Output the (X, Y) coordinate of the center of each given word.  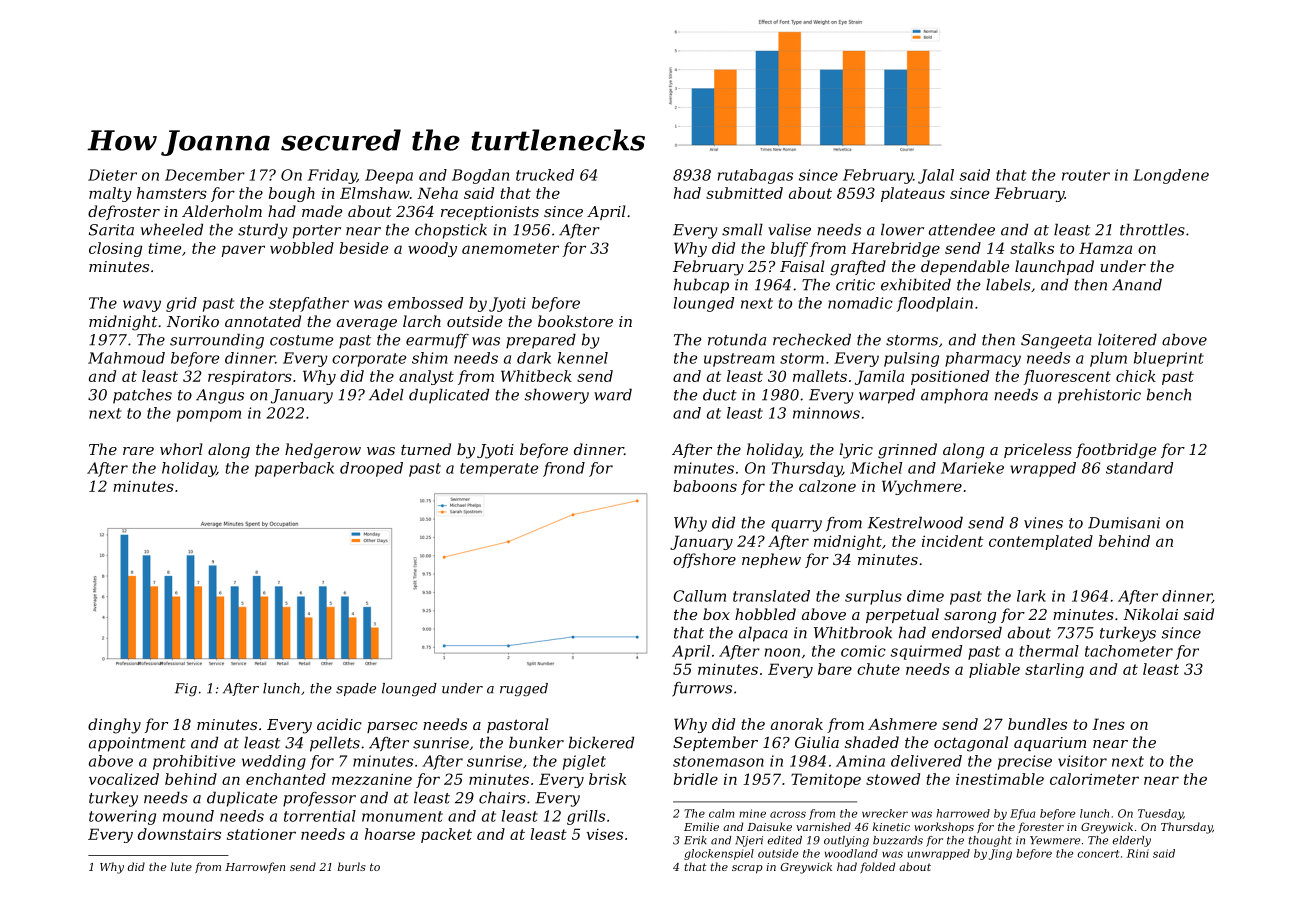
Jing (1000, 854)
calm (721, 813)
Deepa (389, 176)
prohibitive (194, 762)
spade (356, 689)
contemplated (1041, 542)
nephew (771, 560)
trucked (545, 175)
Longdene (1171, 176)
